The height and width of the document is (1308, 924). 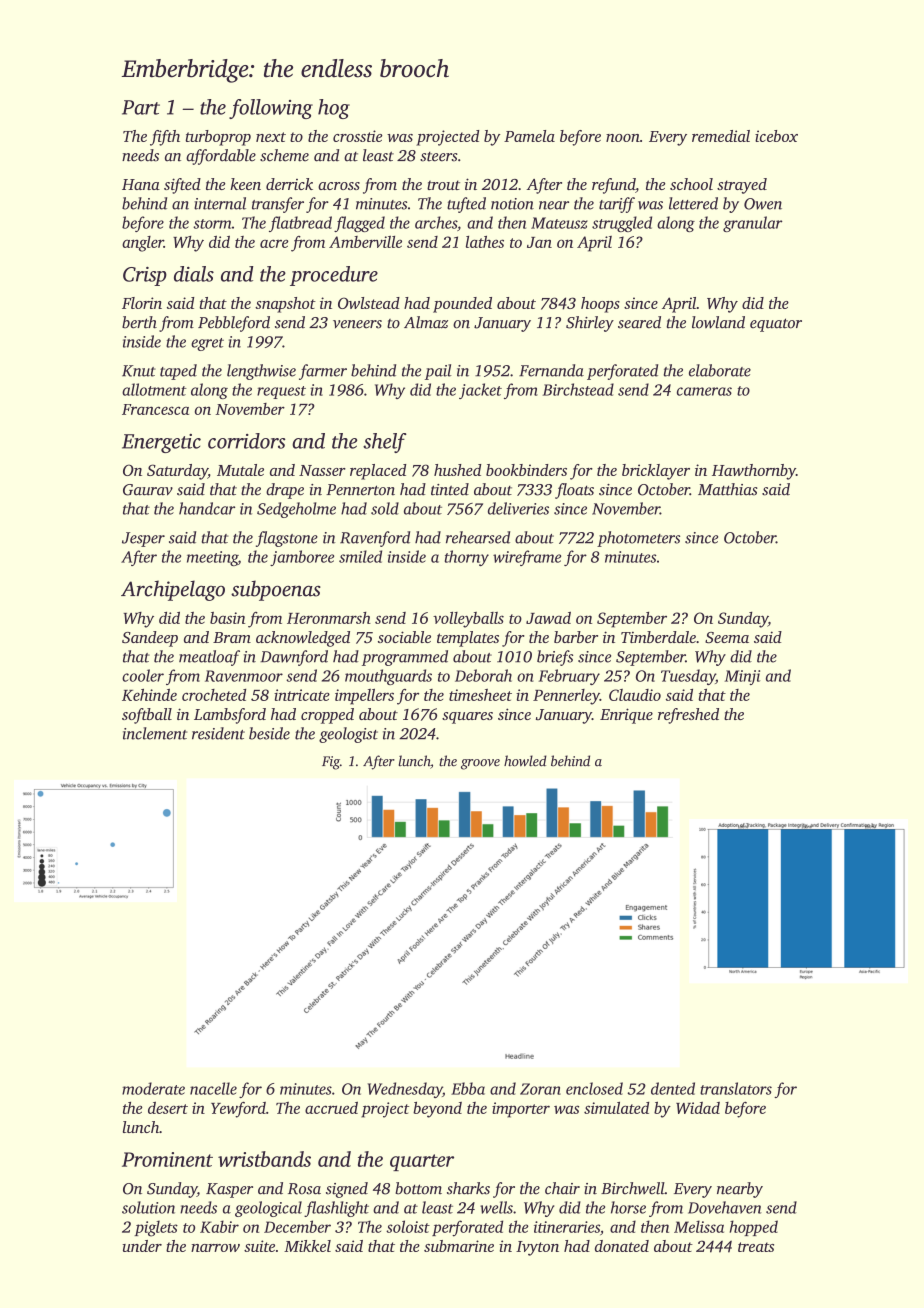 What do you see at coordinates (209, 658) in the document?
I see `meatloaf` at bounding box center [209, 658].
